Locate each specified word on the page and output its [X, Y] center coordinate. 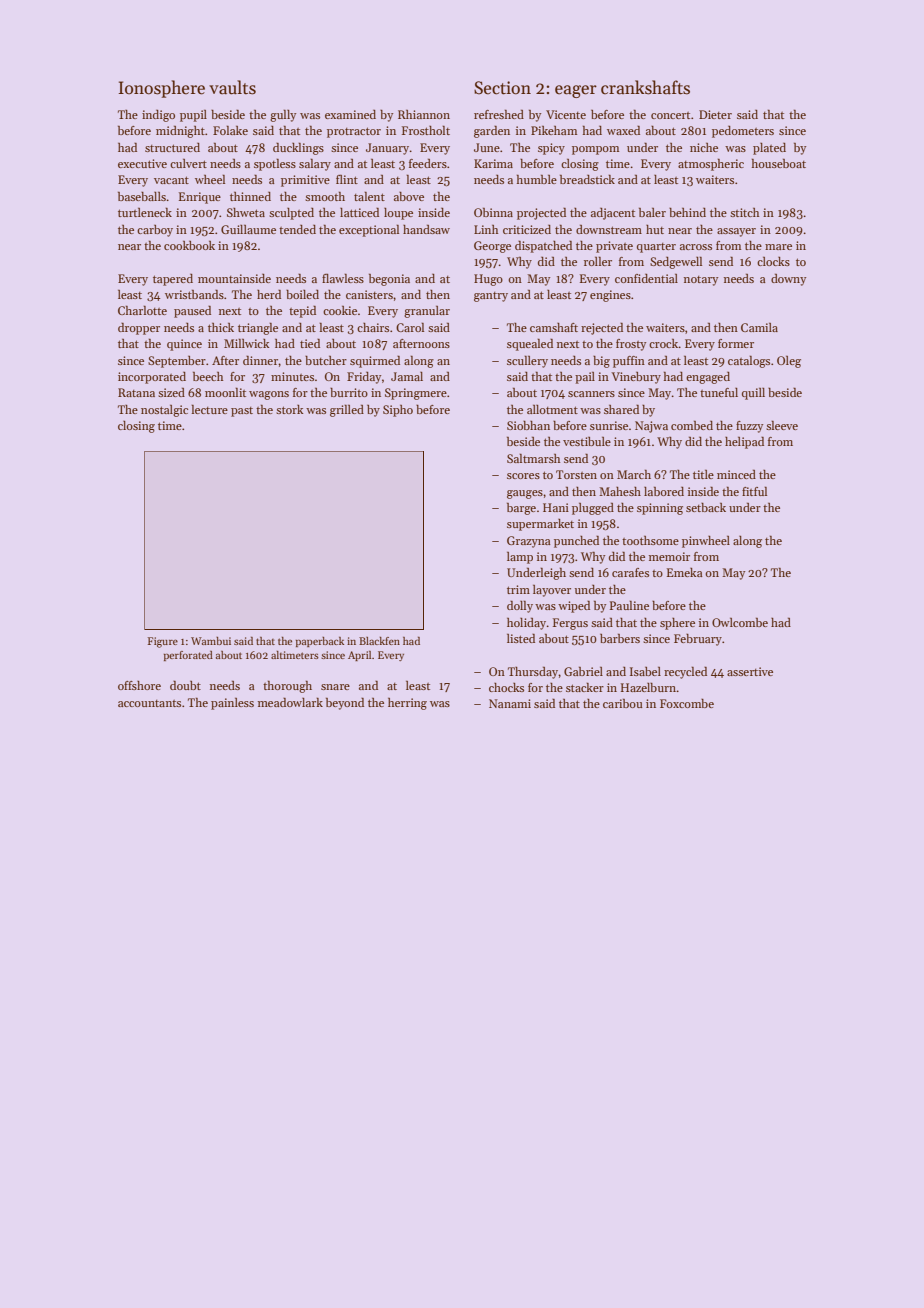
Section [502, 88]
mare [778, 247]
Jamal [407, 376]
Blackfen [379, 641]
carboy [155, 231]
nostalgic [164, 411]
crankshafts [645, 87]
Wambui [211, 641]
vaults [232, 87]
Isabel [645, 671]
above [409, 196]
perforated [188, 656]
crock [664, 343]
